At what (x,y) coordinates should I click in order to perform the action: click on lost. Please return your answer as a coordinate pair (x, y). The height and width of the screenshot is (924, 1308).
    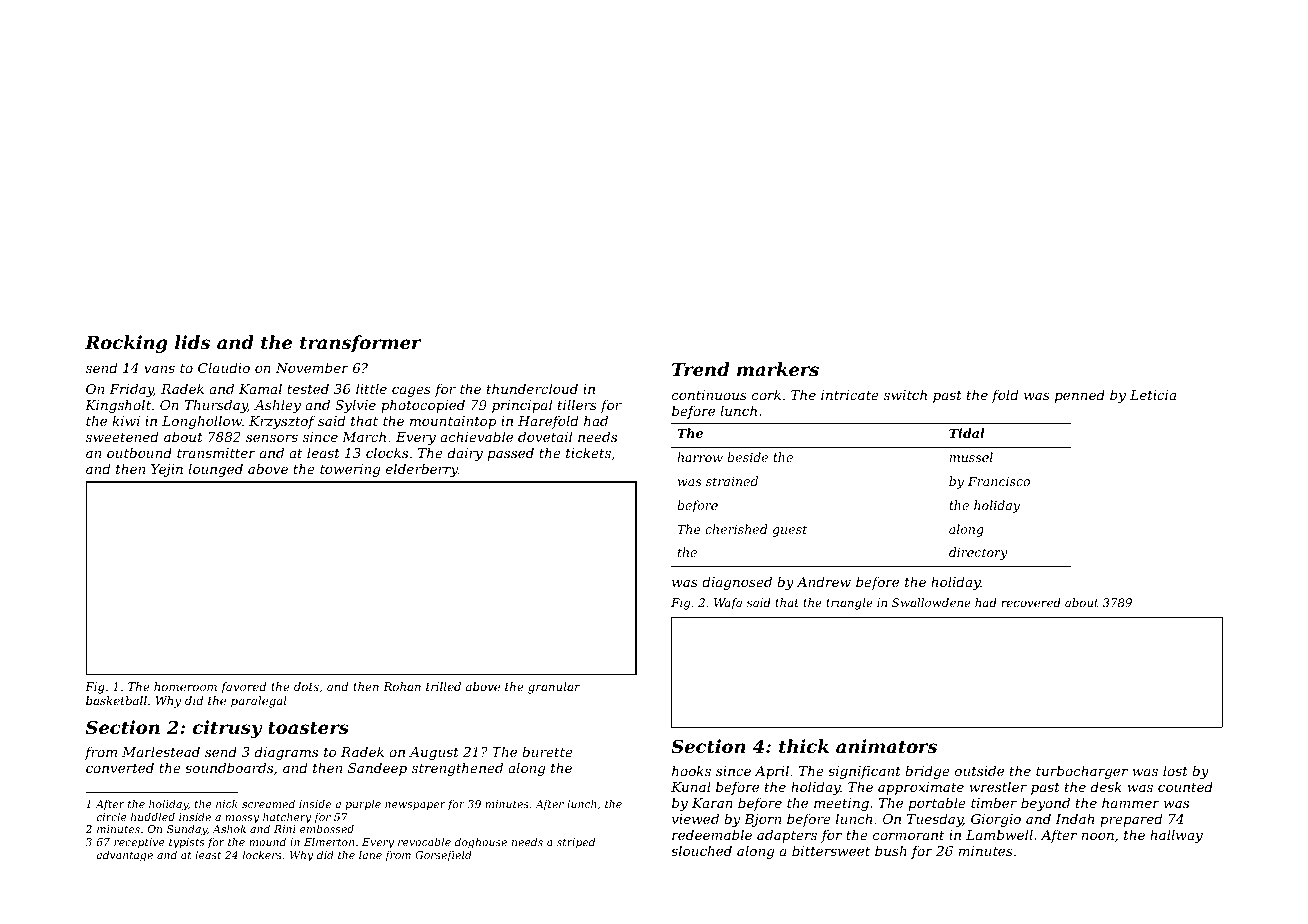
    Looking at the image, I should click on (1175, 770).
